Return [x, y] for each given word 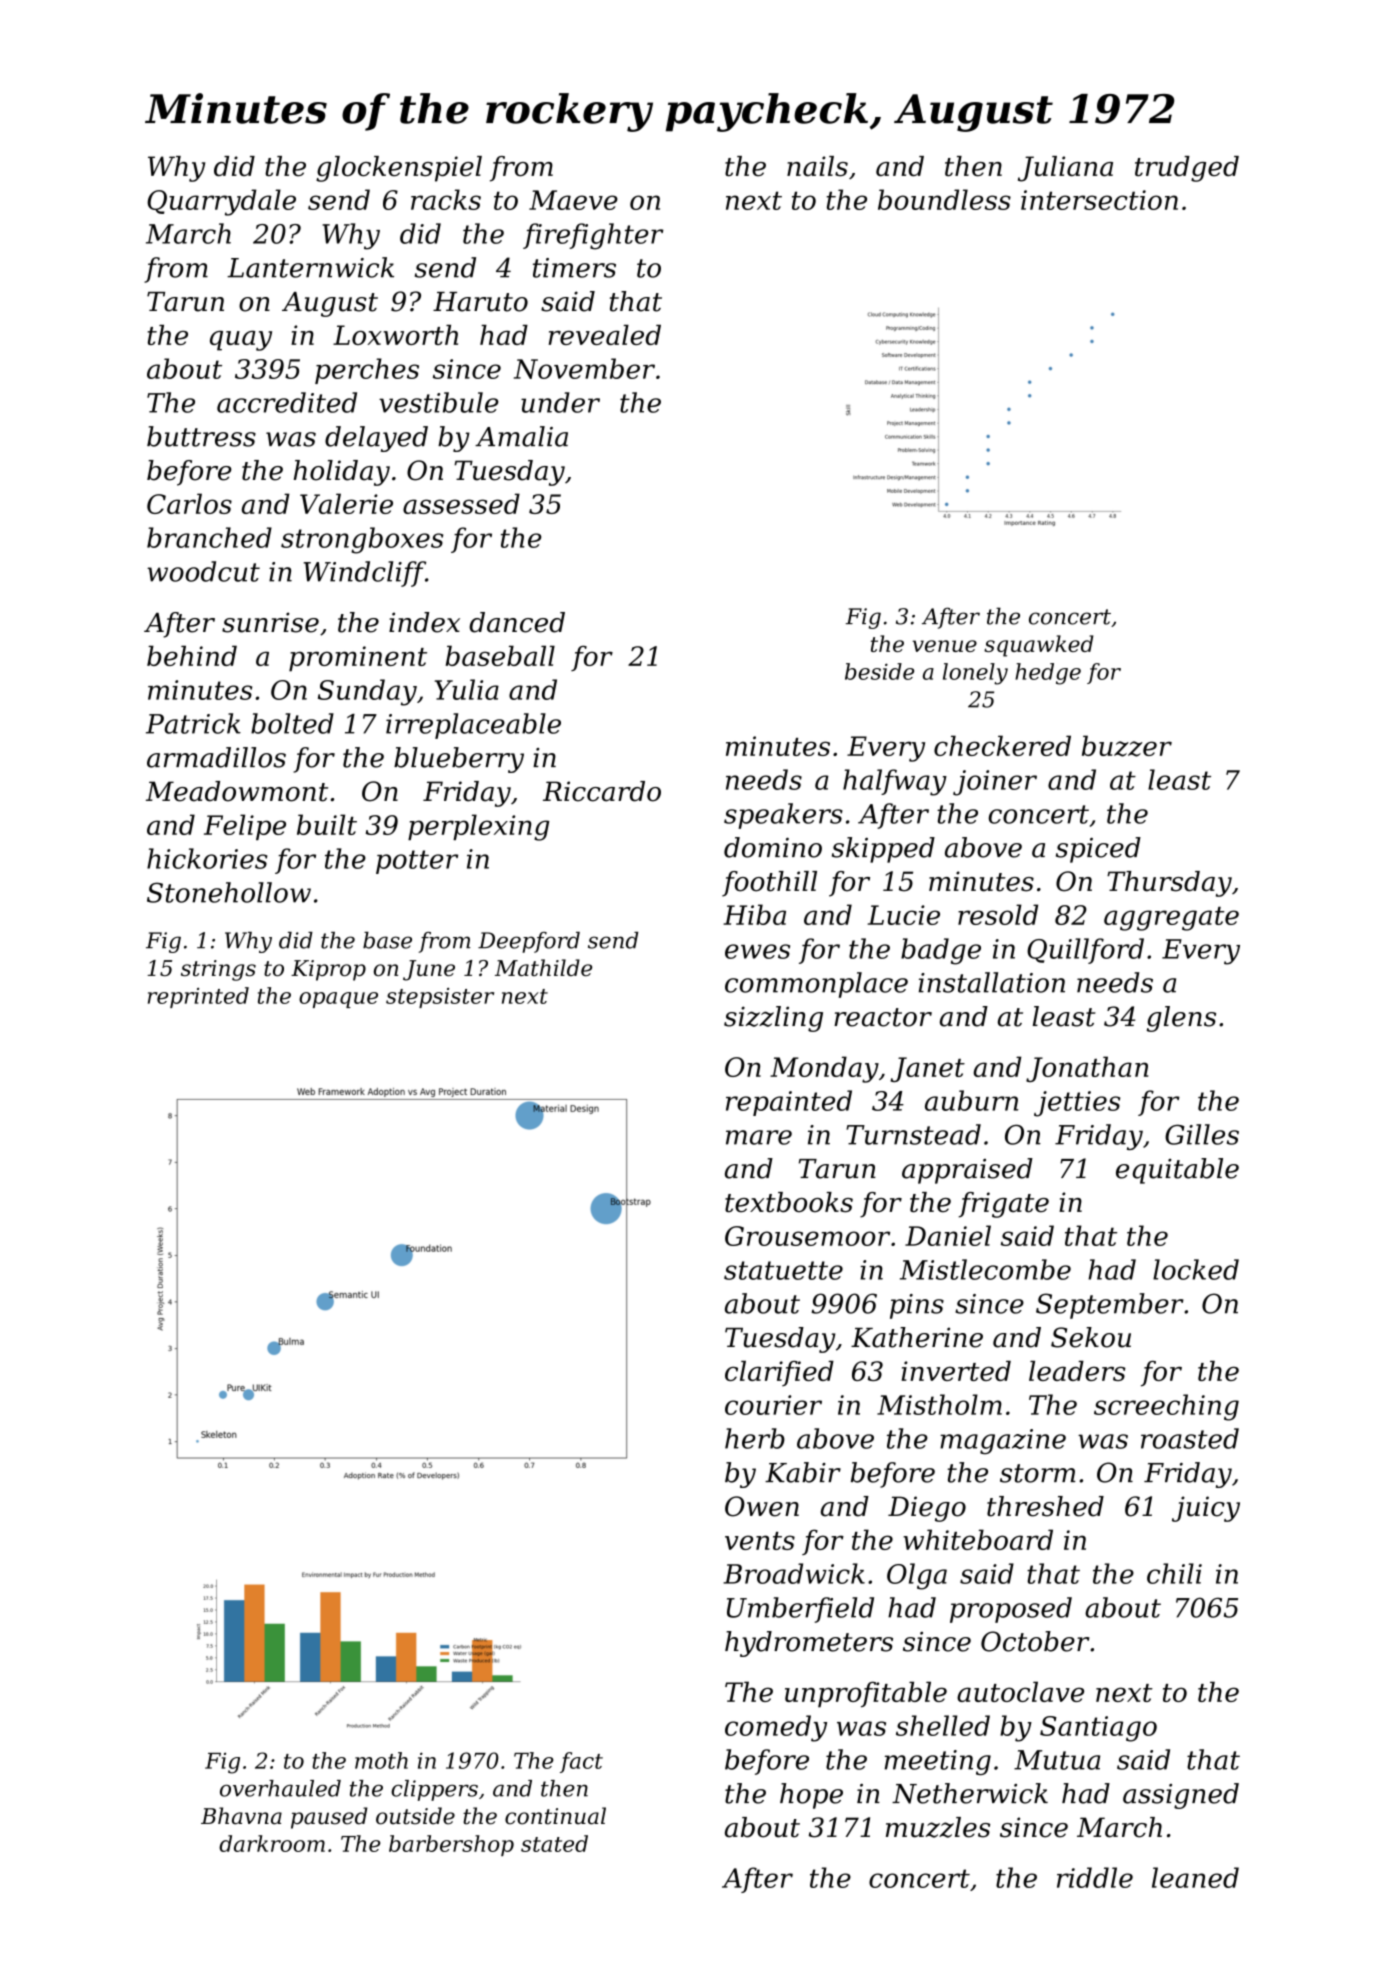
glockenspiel [399, 169]
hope [811, 1796]
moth [381, 1760]
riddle [1095, 1877]
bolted [292, 723]
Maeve [573, 200]
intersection [1099, 200]
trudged [1187, 169]
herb [755, 1438]
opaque [338, 1000]
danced [517, 622]
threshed [1045, 1506]
